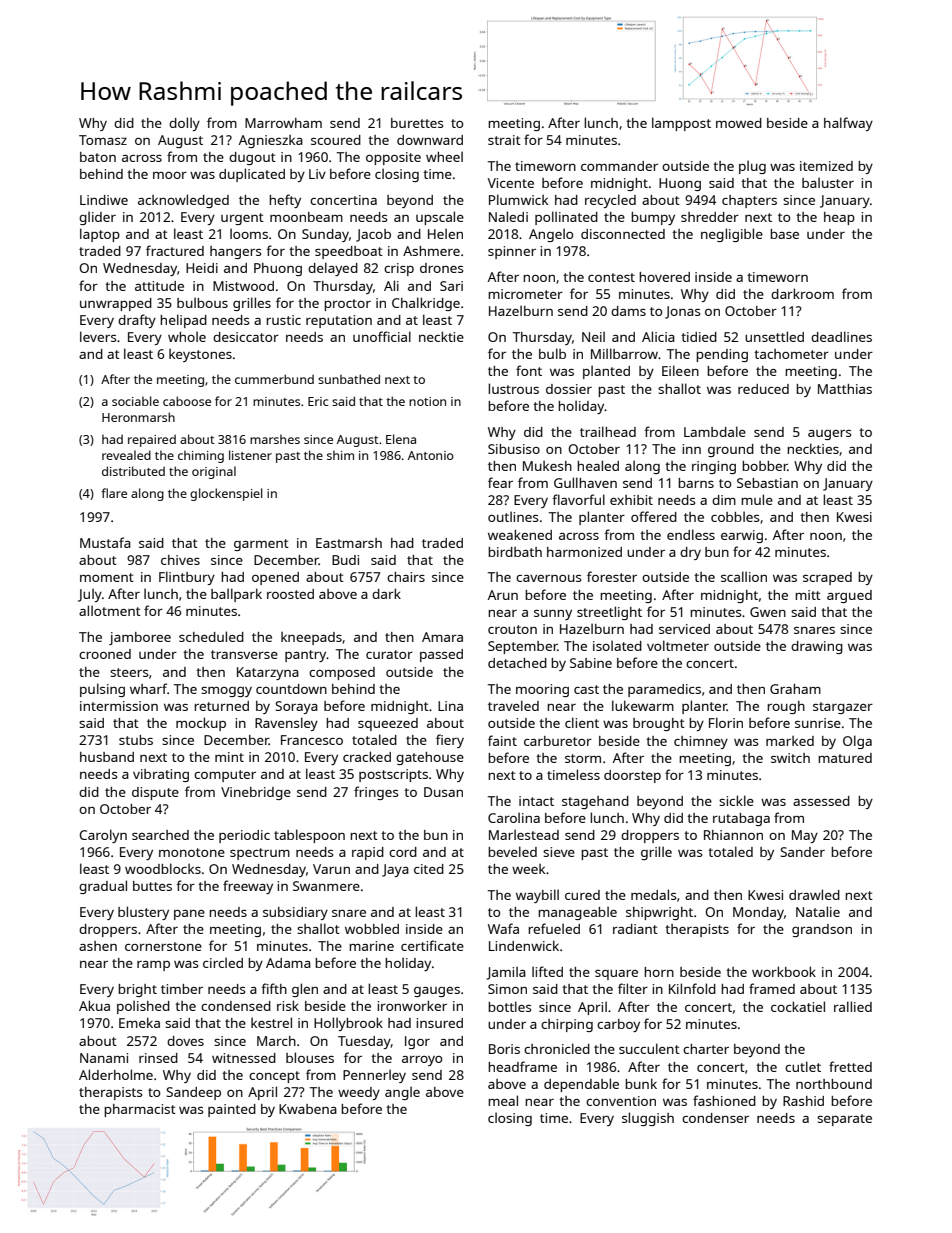 Image resolution: width=952 pixels, height=1233 pixels. What do you see at coordinates (359, 1093) in the screenshot?
I see `weedy` at bounding box center [359, 1093].
